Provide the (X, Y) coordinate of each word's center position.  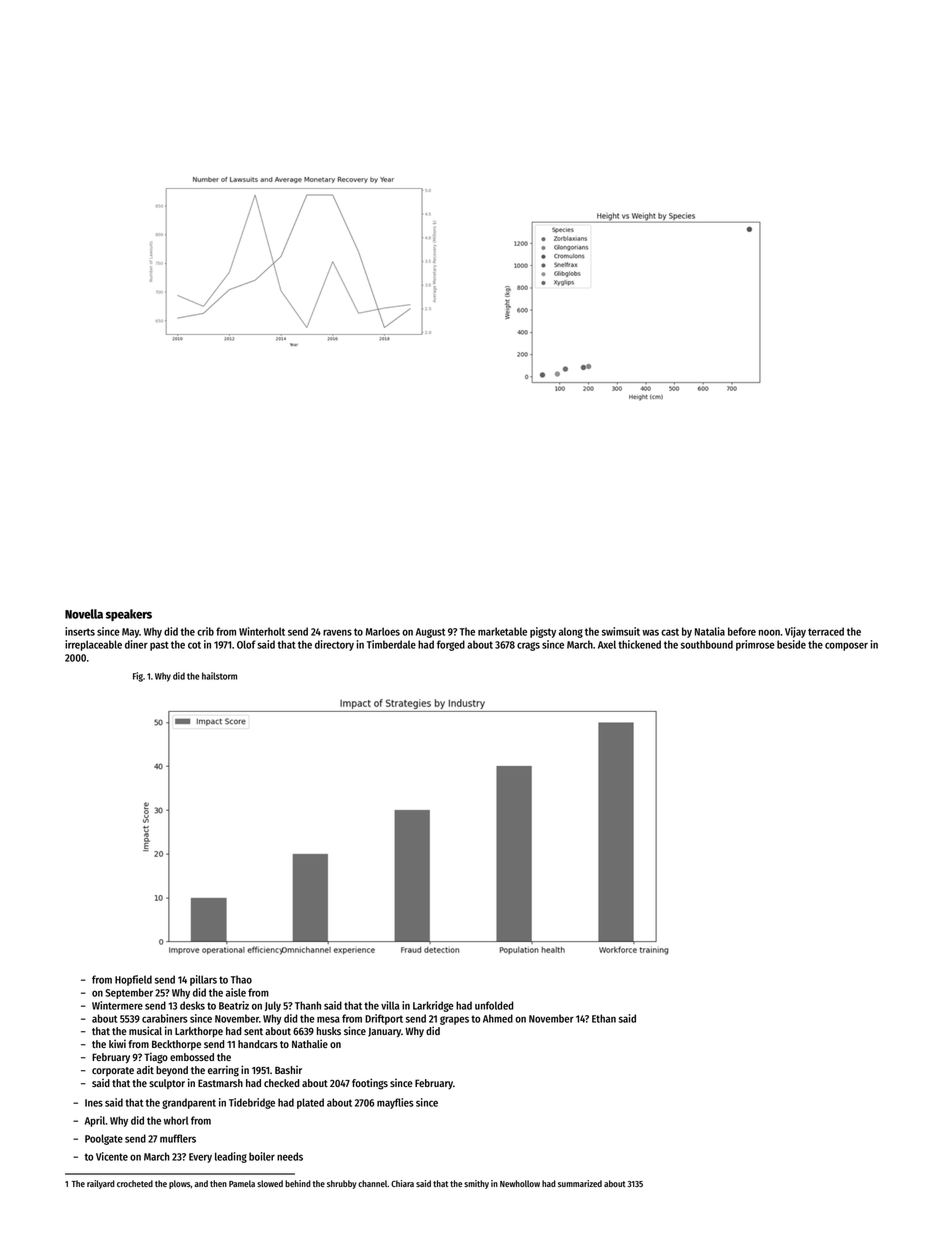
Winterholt (262, 631)
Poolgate (104, 1139)
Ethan (604, 1018)
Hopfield (133, 980)
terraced (826, 631)
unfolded (494, 1005)
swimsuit (621, 631)
